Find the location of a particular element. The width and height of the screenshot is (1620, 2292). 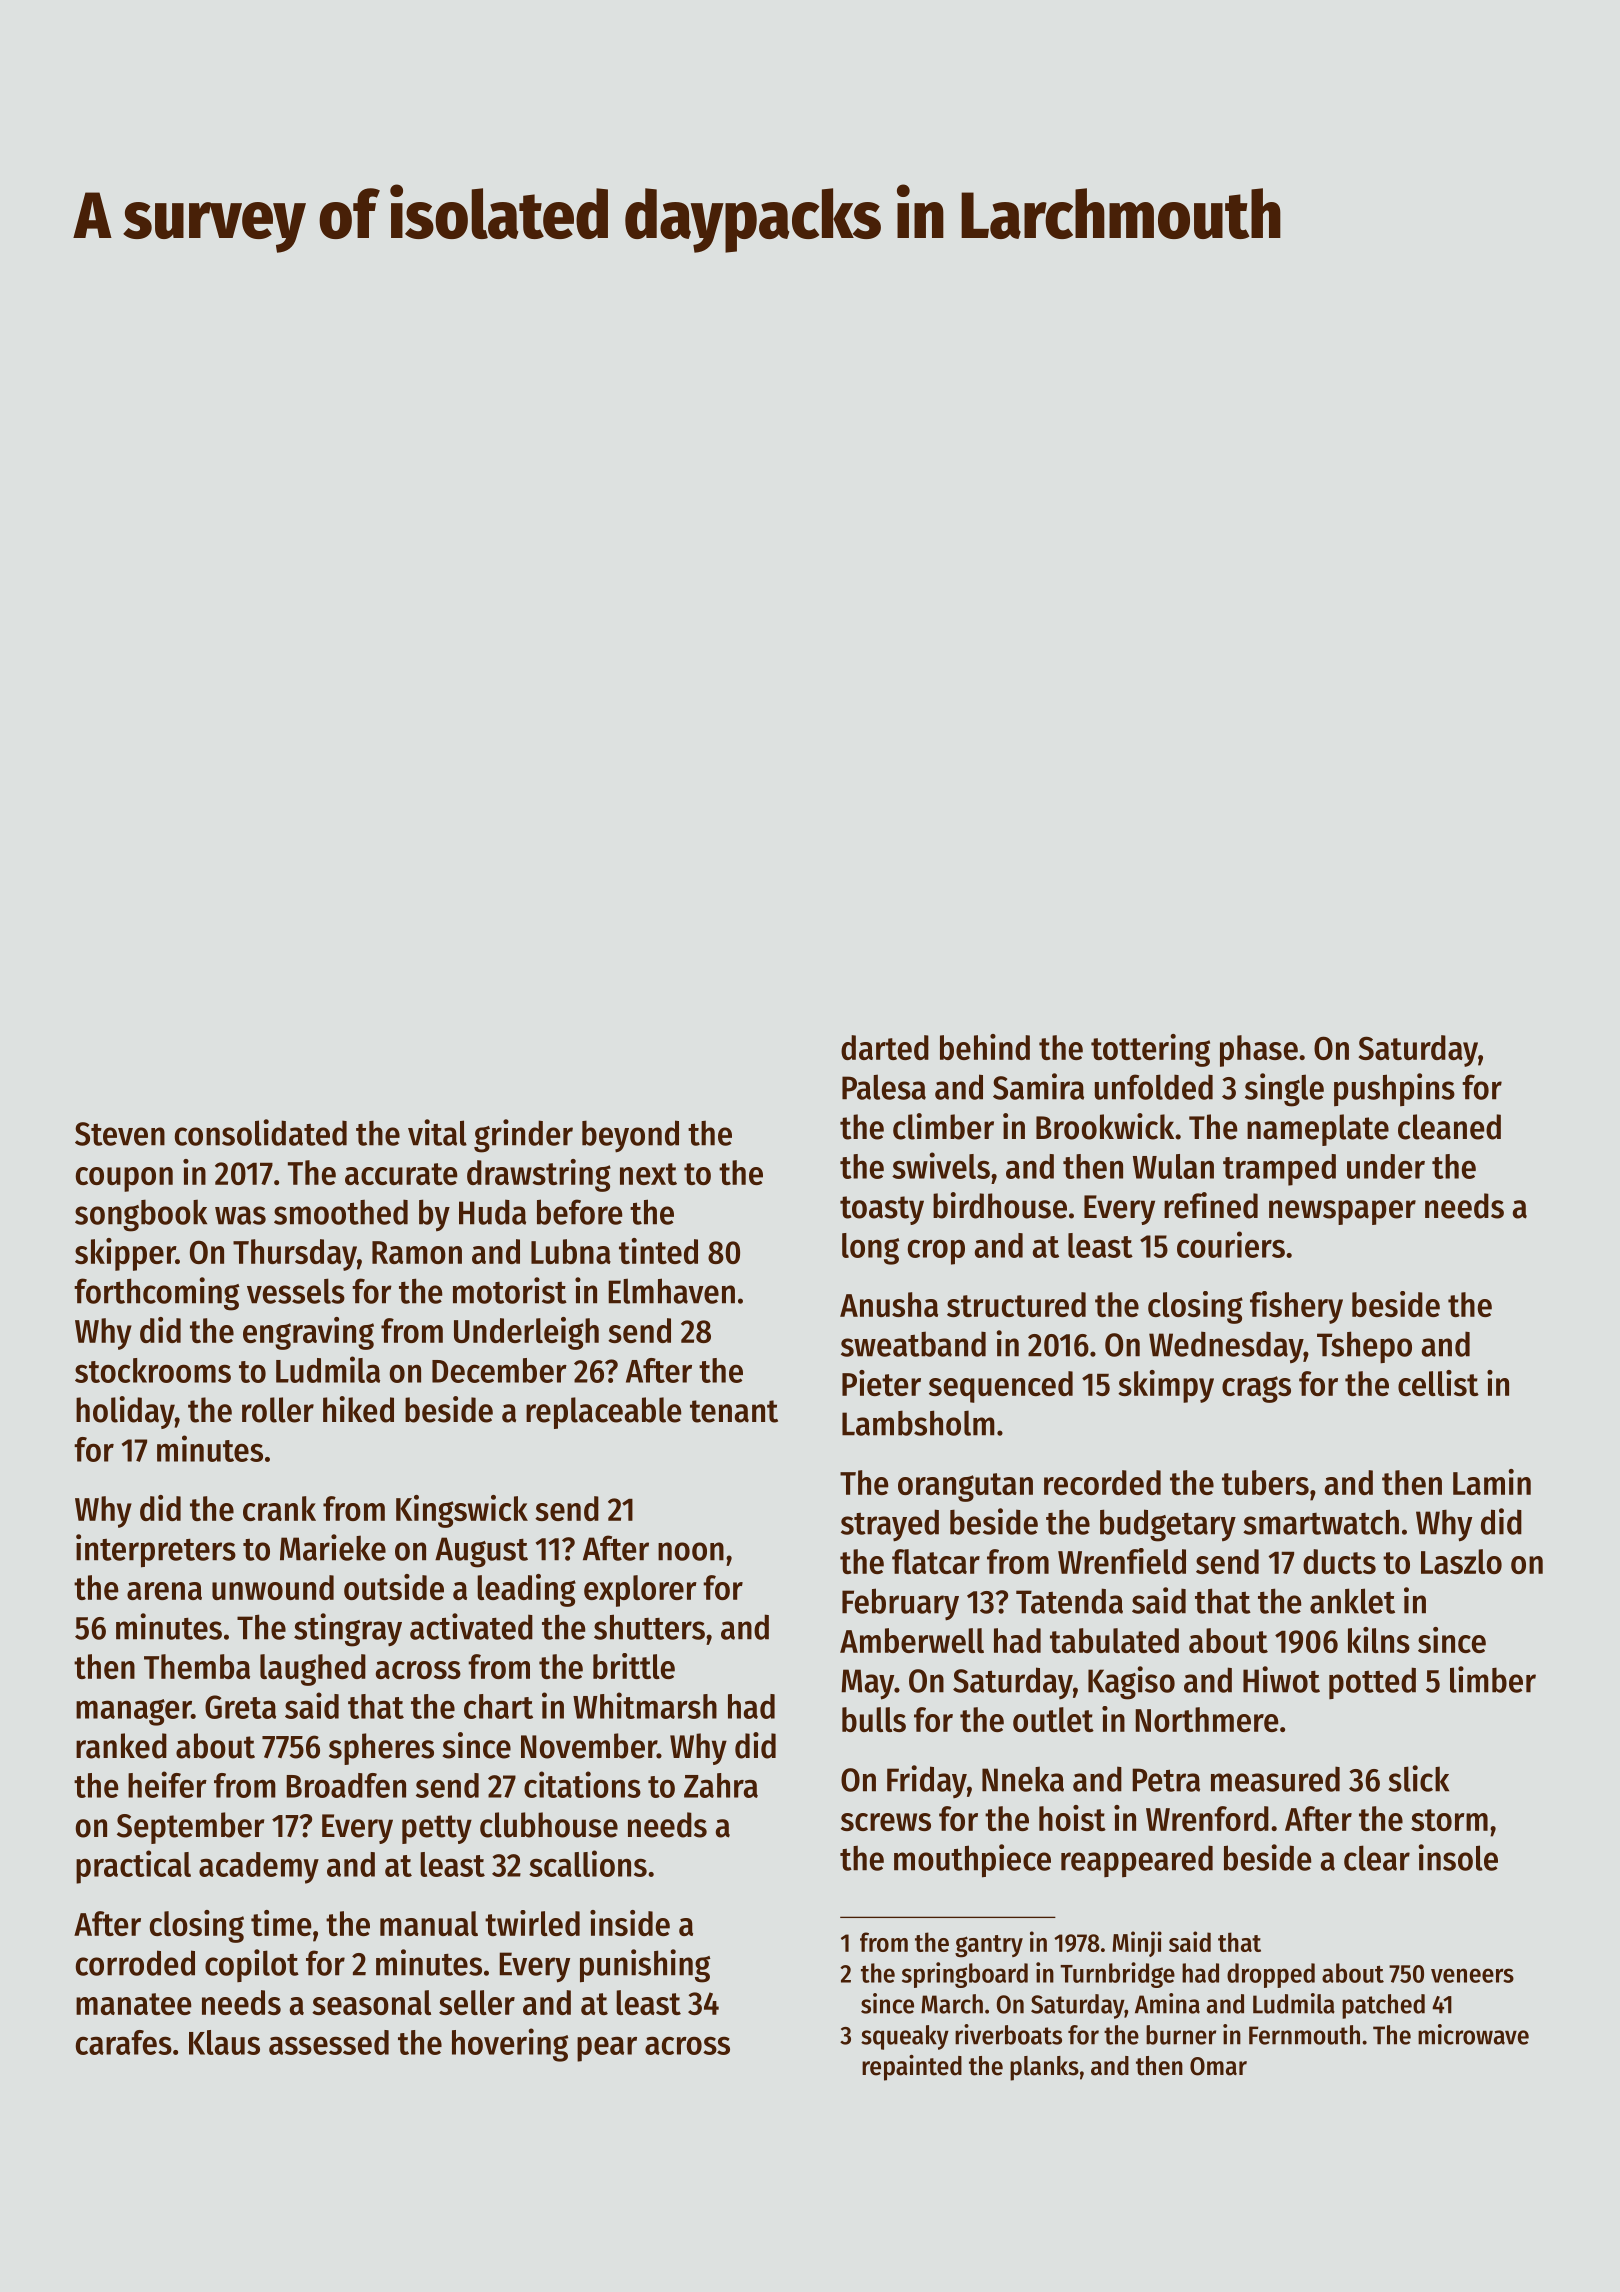

noon is located at coordinates (691, 1551).
